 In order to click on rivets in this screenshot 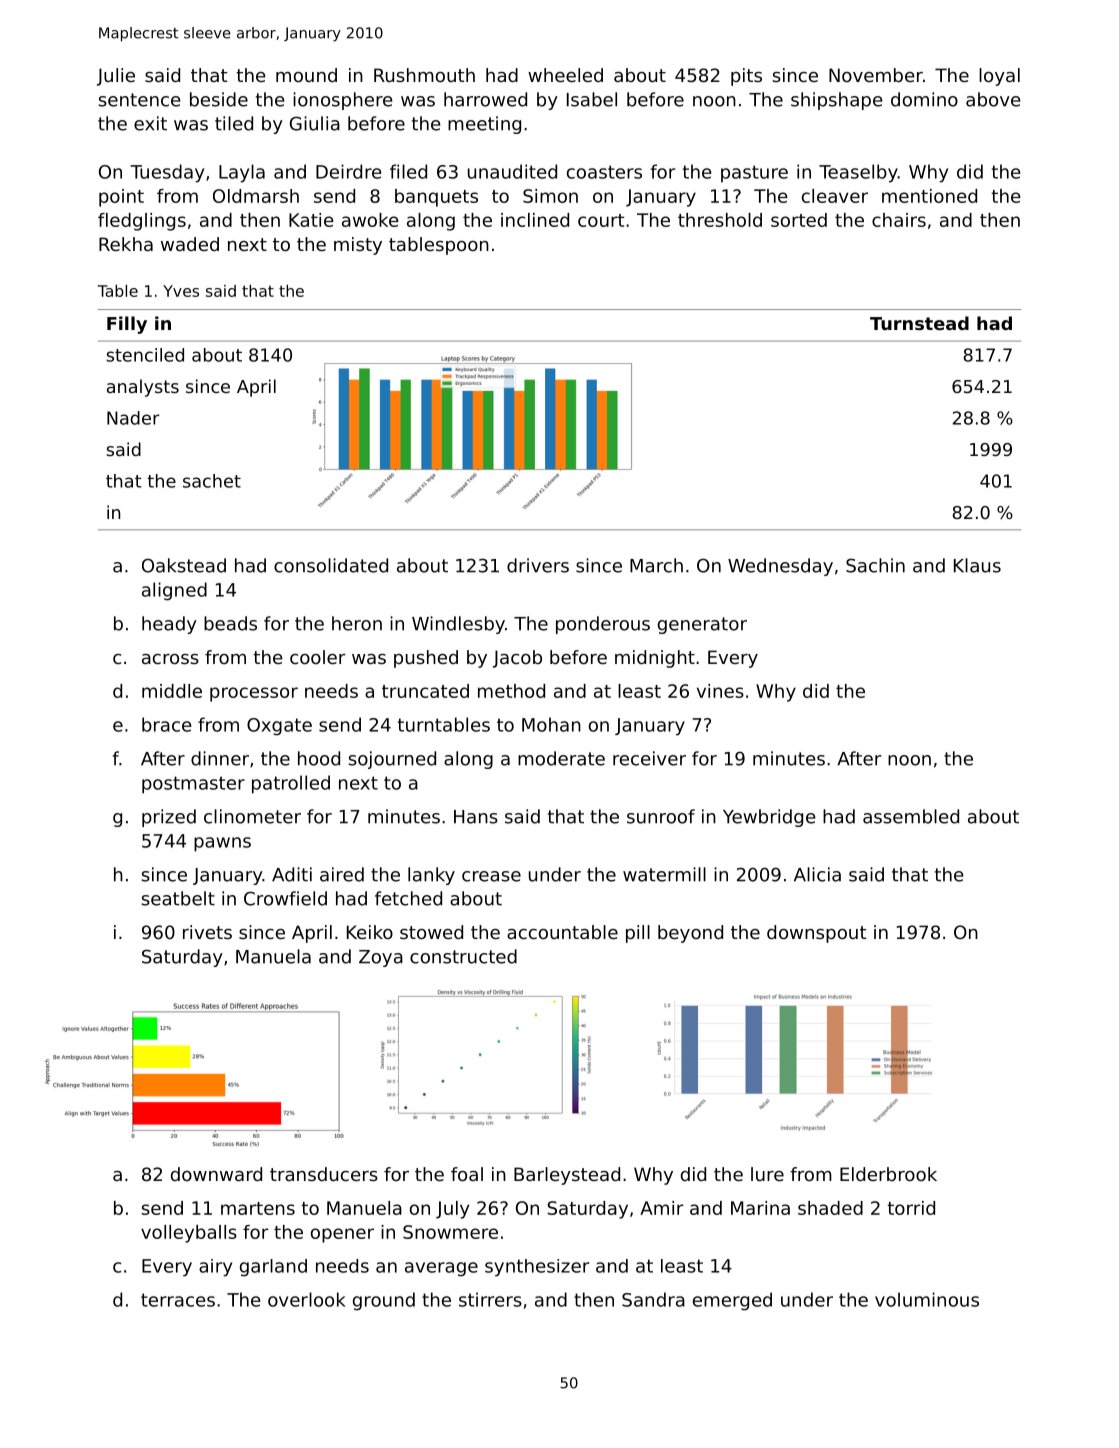, I will do `click(207, 932)`.
